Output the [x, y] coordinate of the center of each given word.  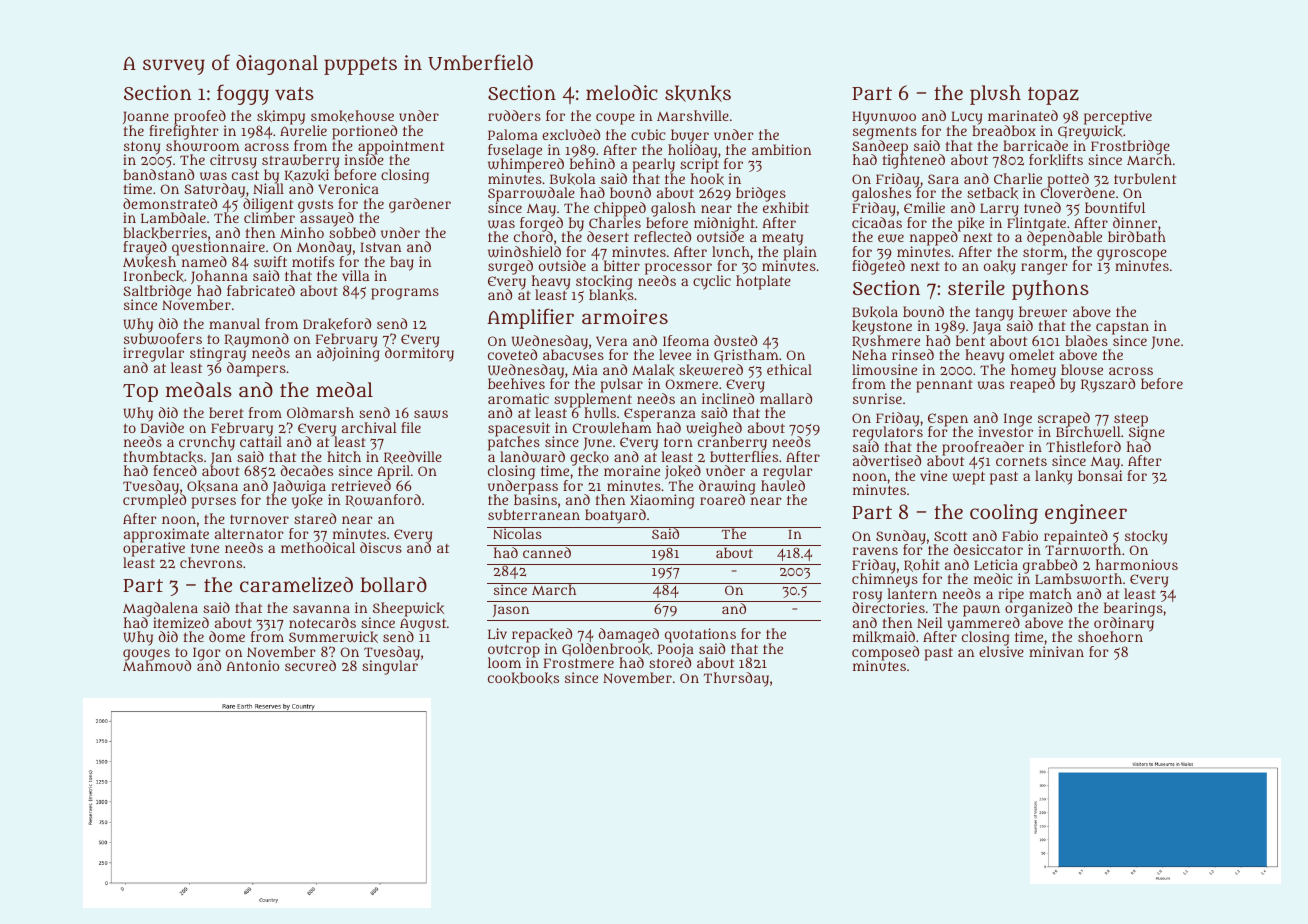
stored [670, 663]
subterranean [534, 515]
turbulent [1145, 178]
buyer [690, 136]
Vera [611, 341]
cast [245, 175]
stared [315, 518]
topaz [1053, 96]
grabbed [1050, 566]
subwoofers [163, 339]
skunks [698, 93]
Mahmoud [157, 666]
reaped [1032, 386]
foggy [243, 94]
